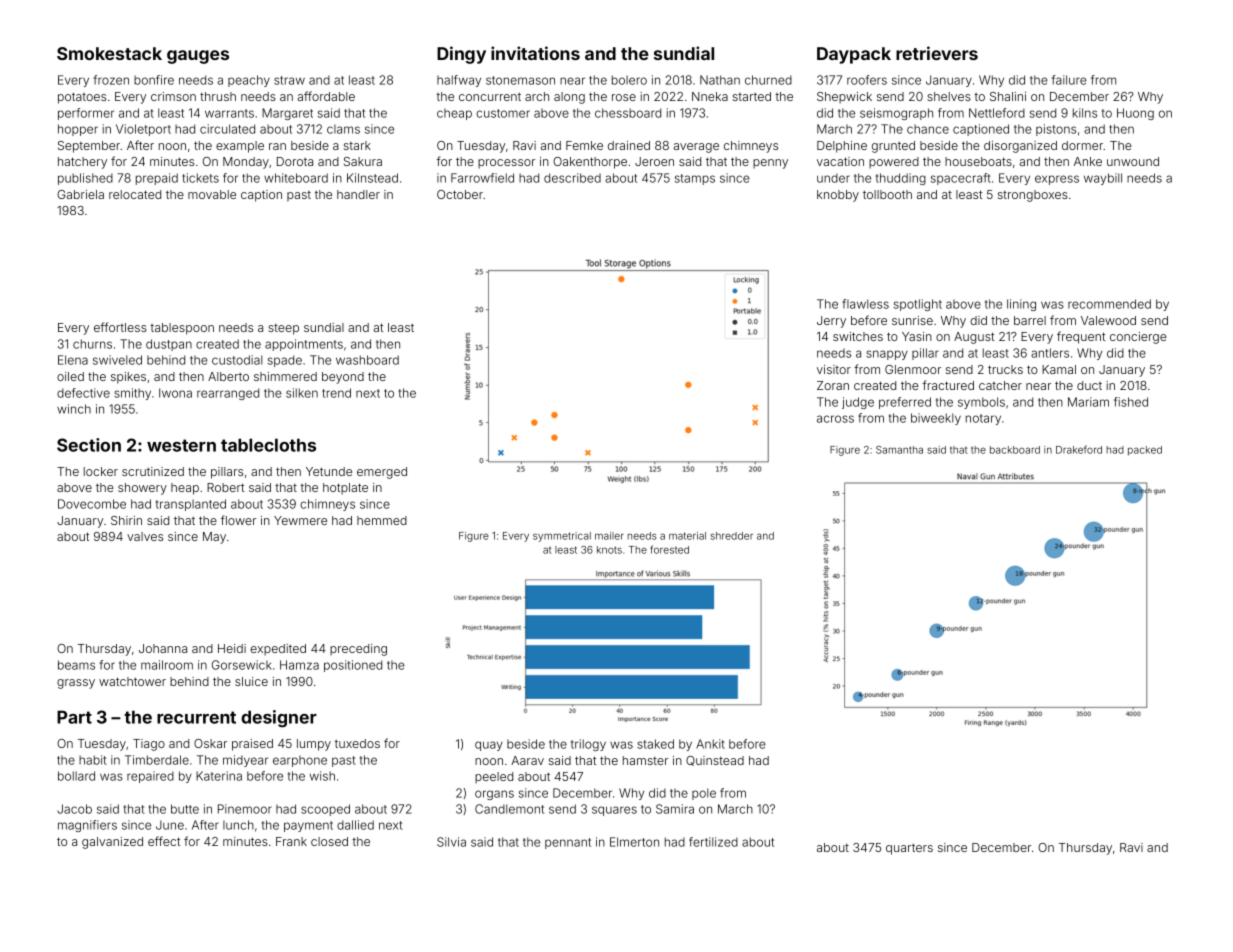 This image has width=1233, height=952. Describe the element at coordinates (120, 327) in the image. I see `effortless` at that location.
